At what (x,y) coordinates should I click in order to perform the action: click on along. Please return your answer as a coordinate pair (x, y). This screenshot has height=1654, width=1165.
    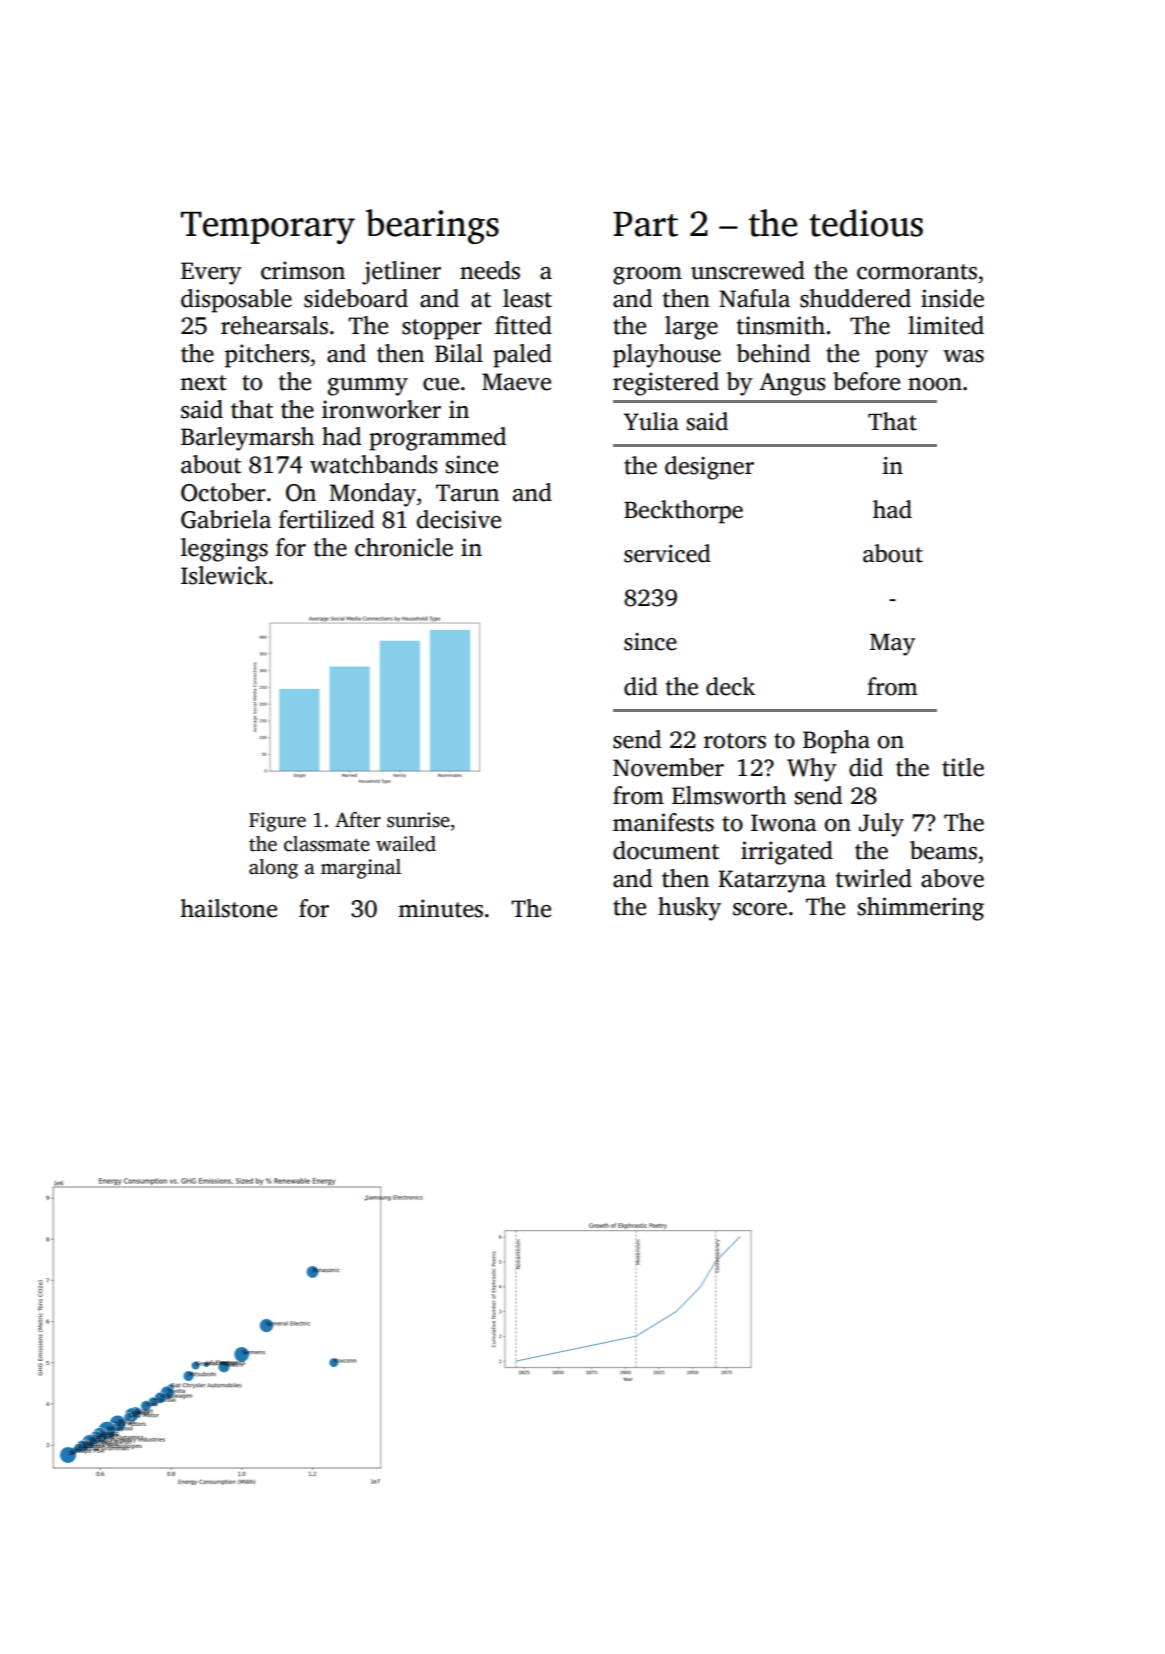
    Looking at the image, I should click on (273, 869).
